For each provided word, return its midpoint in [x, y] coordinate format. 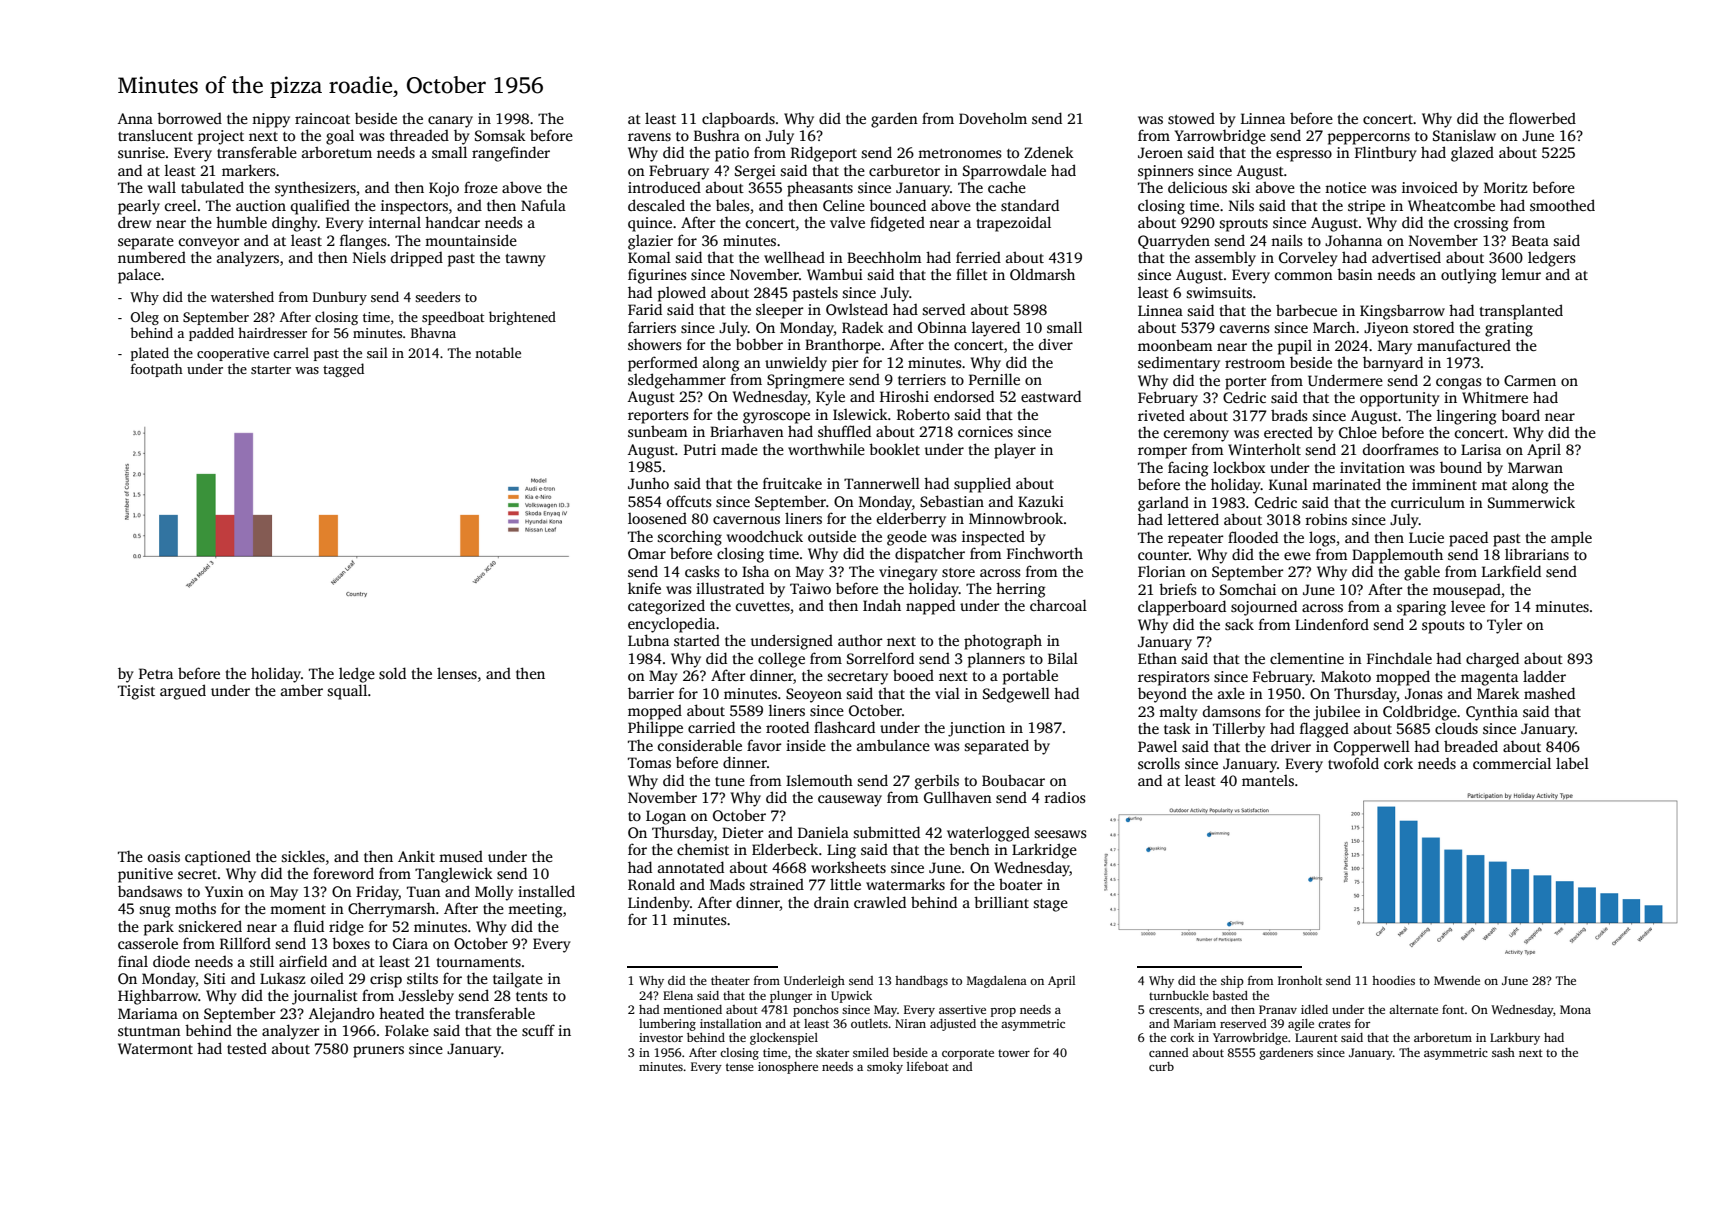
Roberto [923, 414]
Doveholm [993, 118]
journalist [325, 997]
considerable [700, 745]
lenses [457, 673]
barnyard [1393, 364]
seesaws [1060, 834]
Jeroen [1160, 152]
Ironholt [1300, 980]
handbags [921, 982]
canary [450, 122]
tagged [343, 370]
